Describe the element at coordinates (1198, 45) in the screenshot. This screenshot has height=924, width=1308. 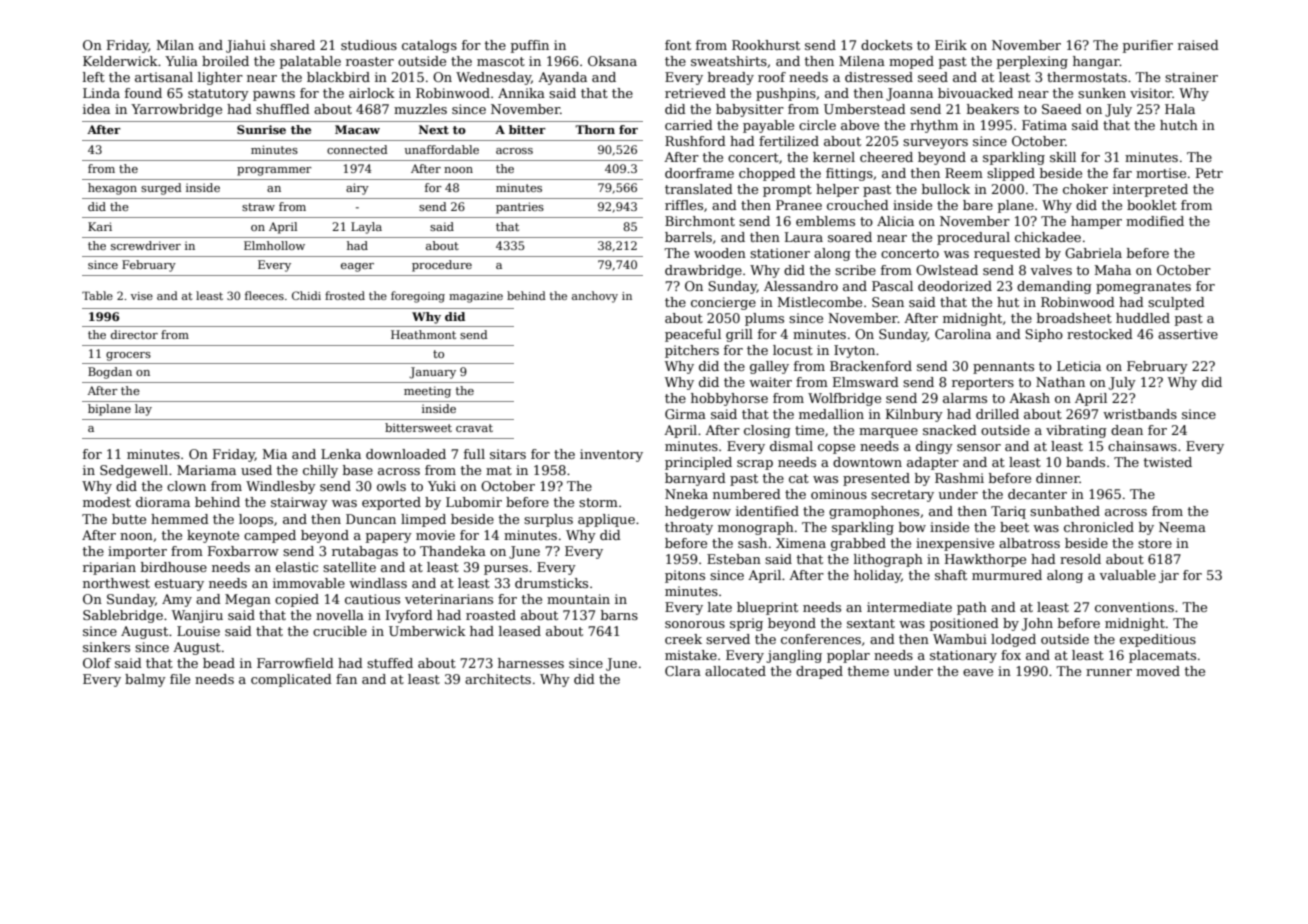
I see `raised` at that location.
